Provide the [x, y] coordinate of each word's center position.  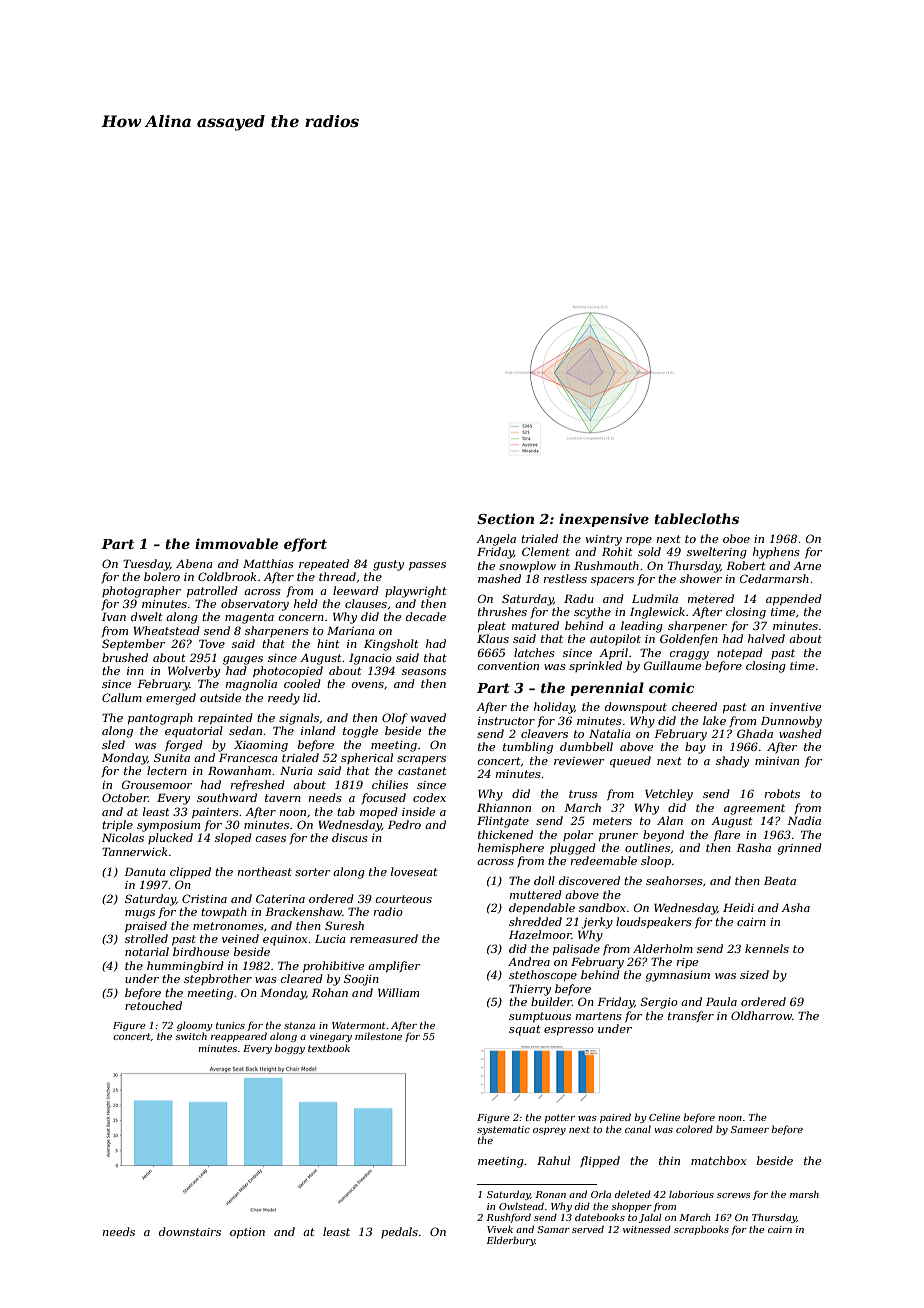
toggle [360, 732]
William [398, 992]
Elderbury [511, 1241]
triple [117, 826]
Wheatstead [166, 630]
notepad [740, 653]
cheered [694, 706]
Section [505, 518]
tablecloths [696, 518]
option [247, 1233]
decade [426, 616]
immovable [236, 543]
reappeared [239, 1037]
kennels [767, 948]
